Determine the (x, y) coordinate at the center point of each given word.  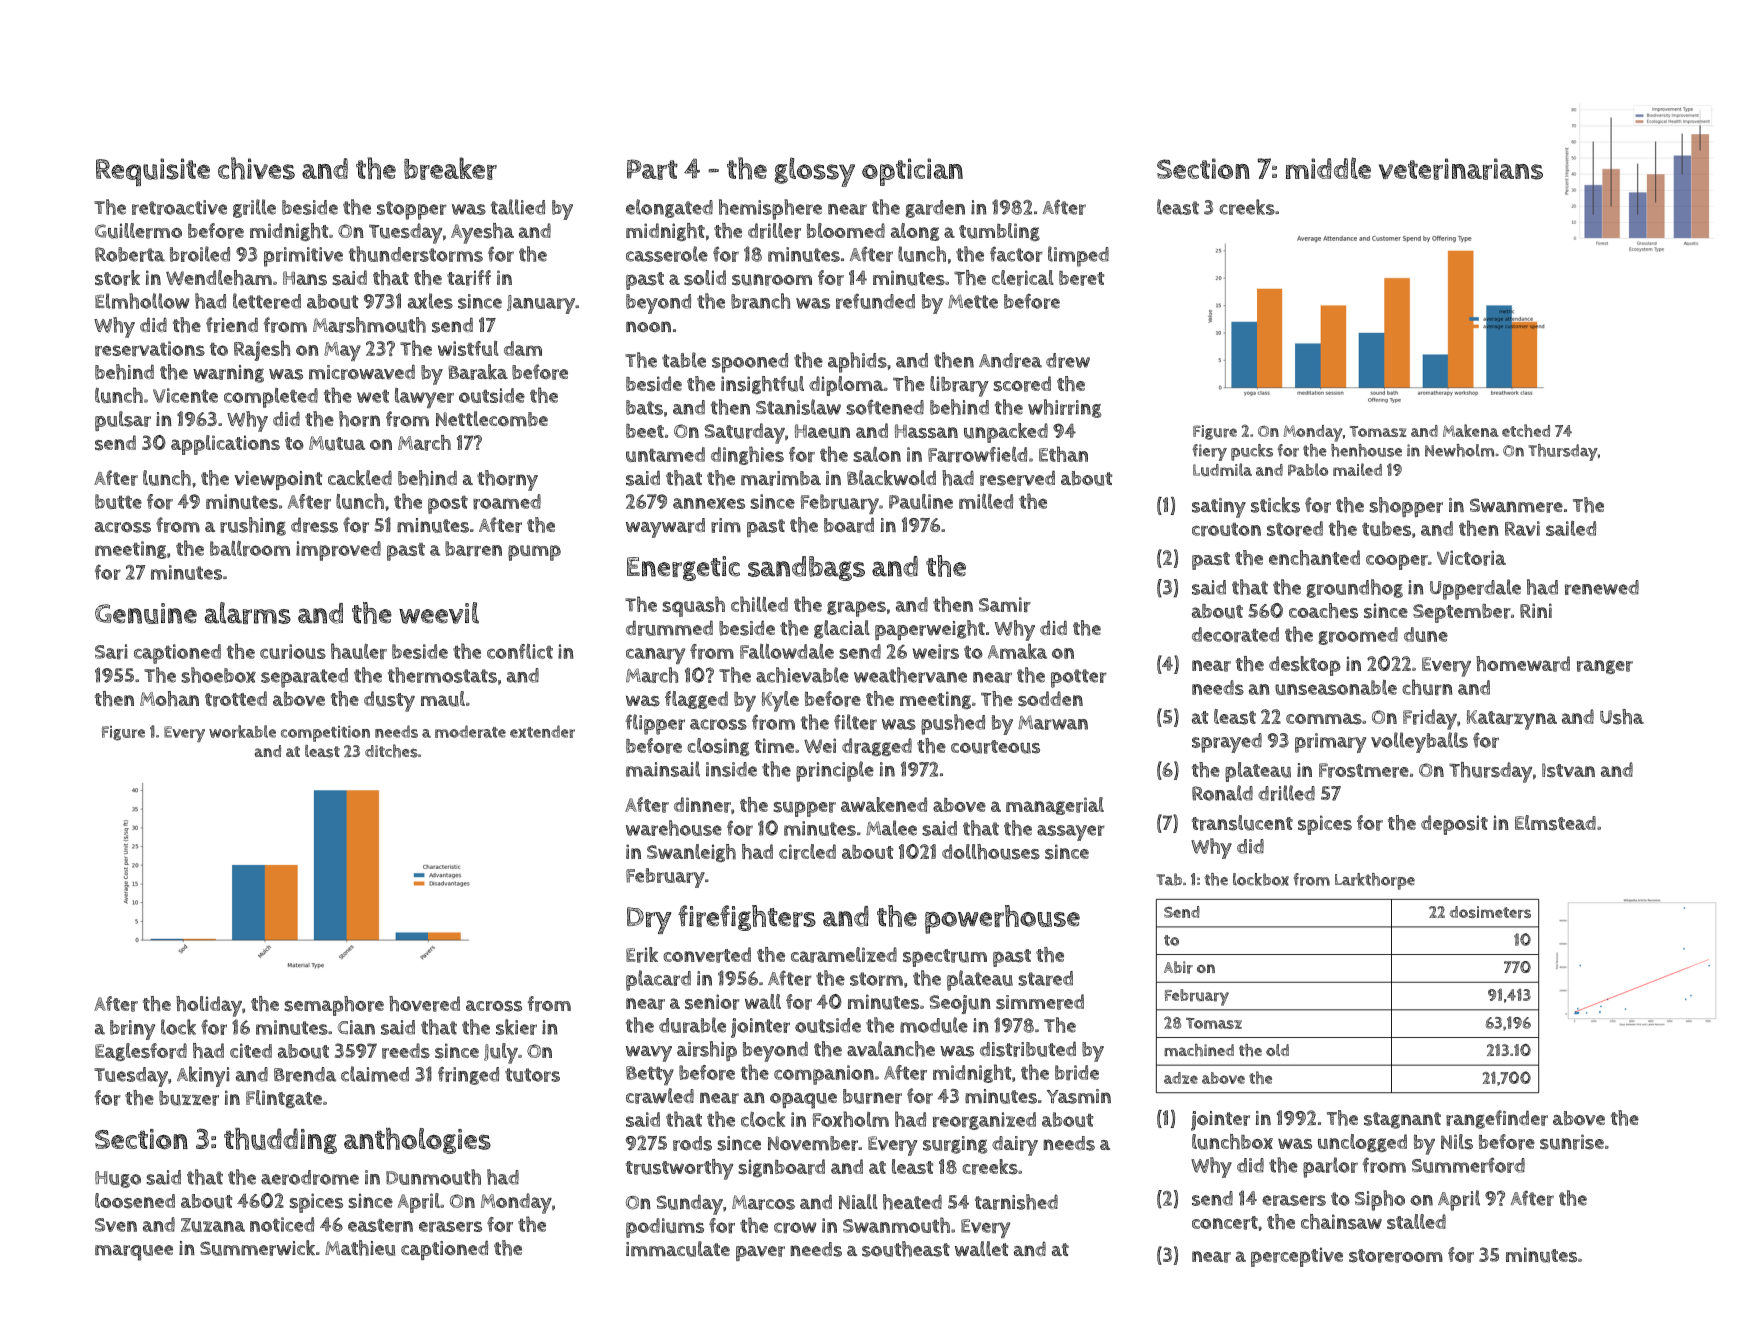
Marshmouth (369, 325)
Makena (1471, 430)
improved (338, 551)
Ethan (1063, 454)
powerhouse (1002, 919)
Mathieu (360, 1248)
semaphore (334, 1006)
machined (1199, 1050)
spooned (750, 363)
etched (1526, 430)
